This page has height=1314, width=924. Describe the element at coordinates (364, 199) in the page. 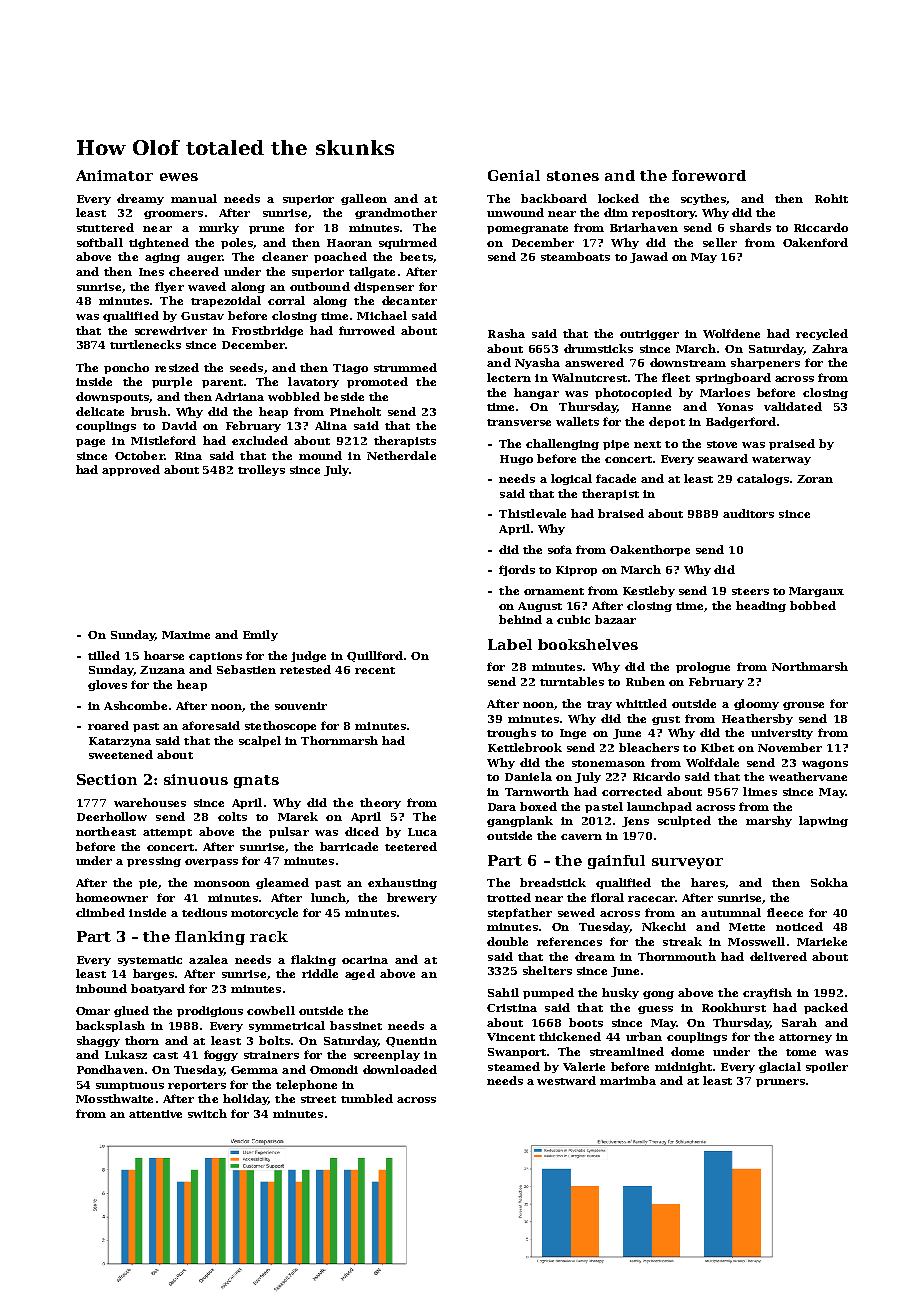

I see `galleon` at that location.
